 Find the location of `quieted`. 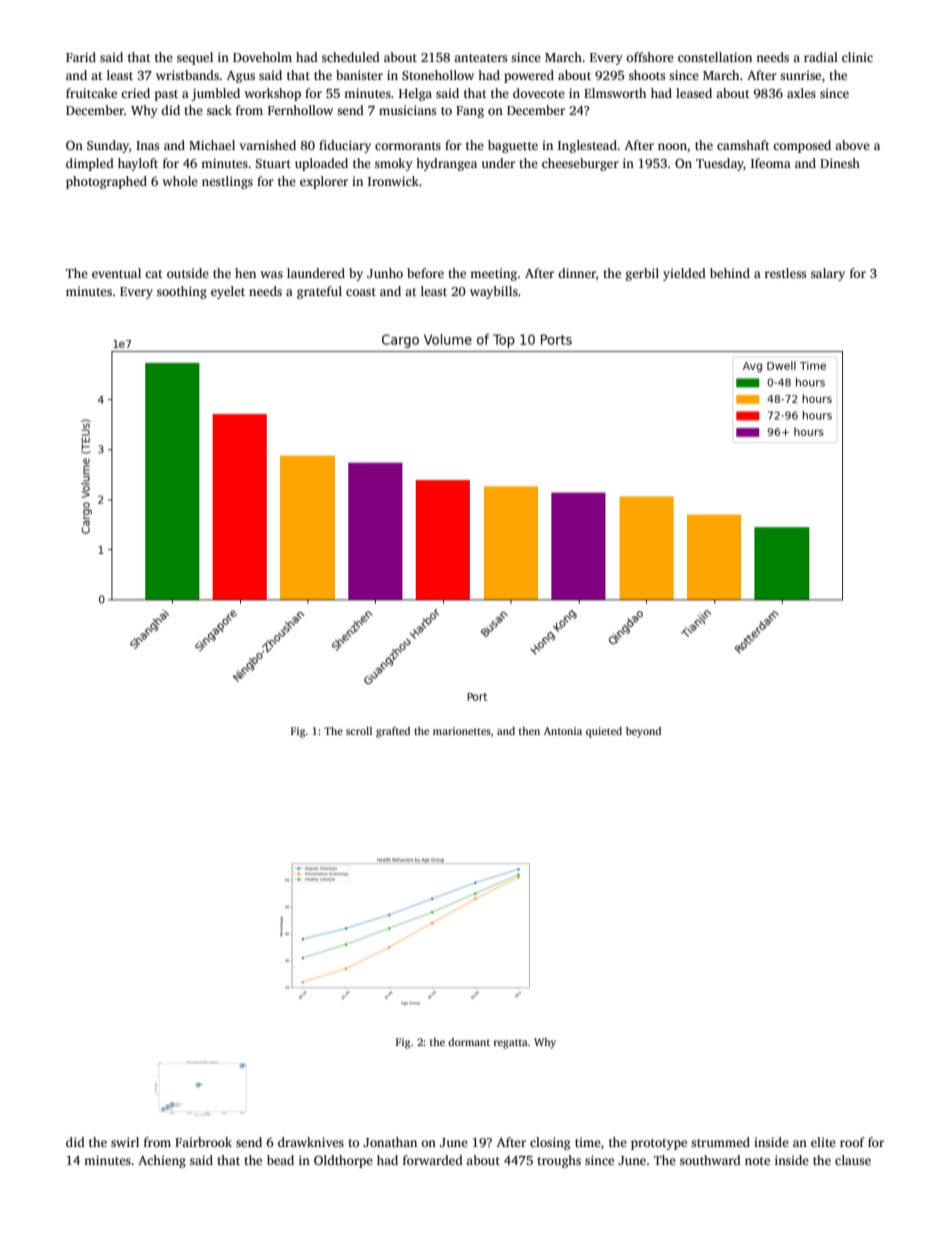

quieted is located at coordinates (604, 732).
